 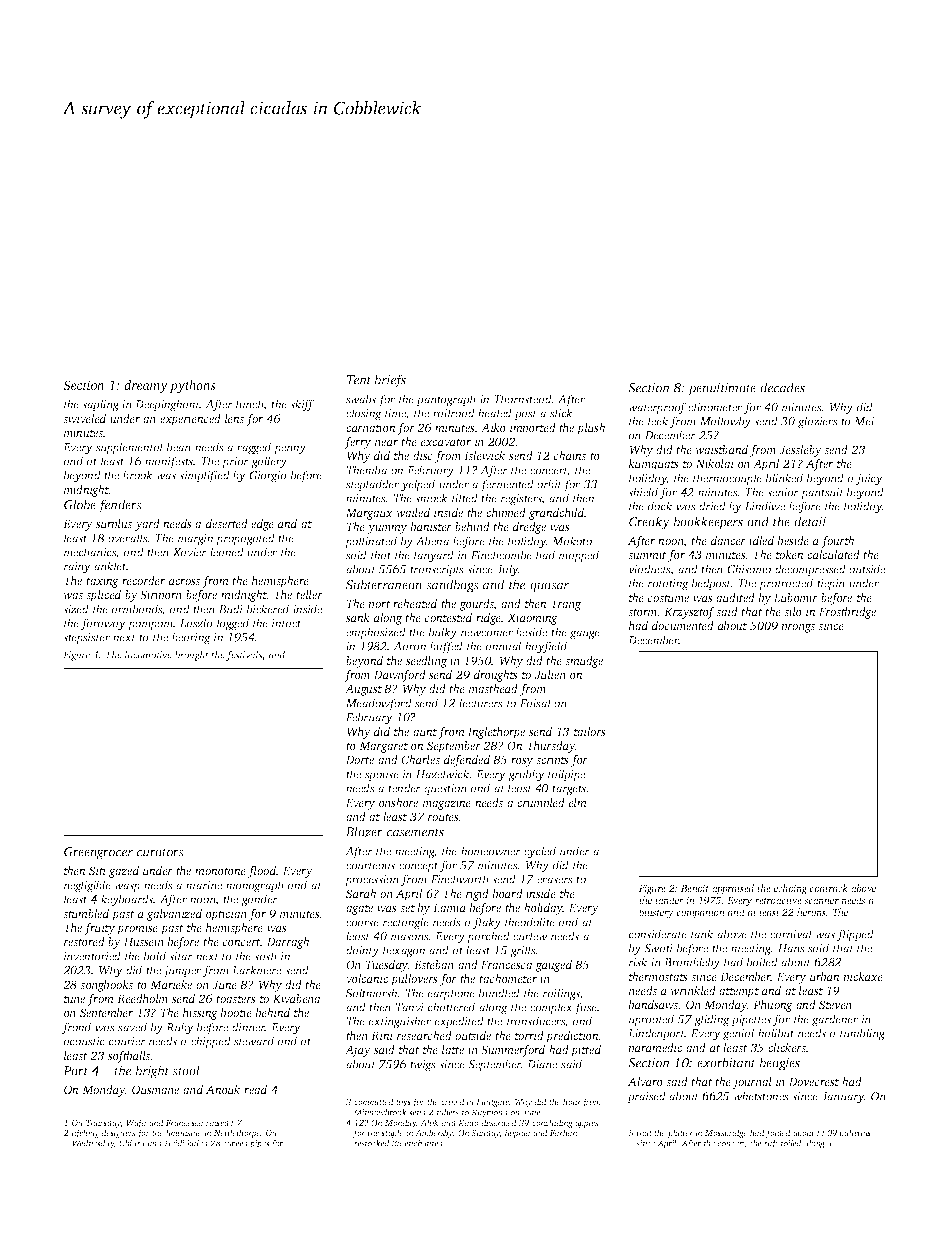 I want to click on lunch, so click(x=250, y=405).
